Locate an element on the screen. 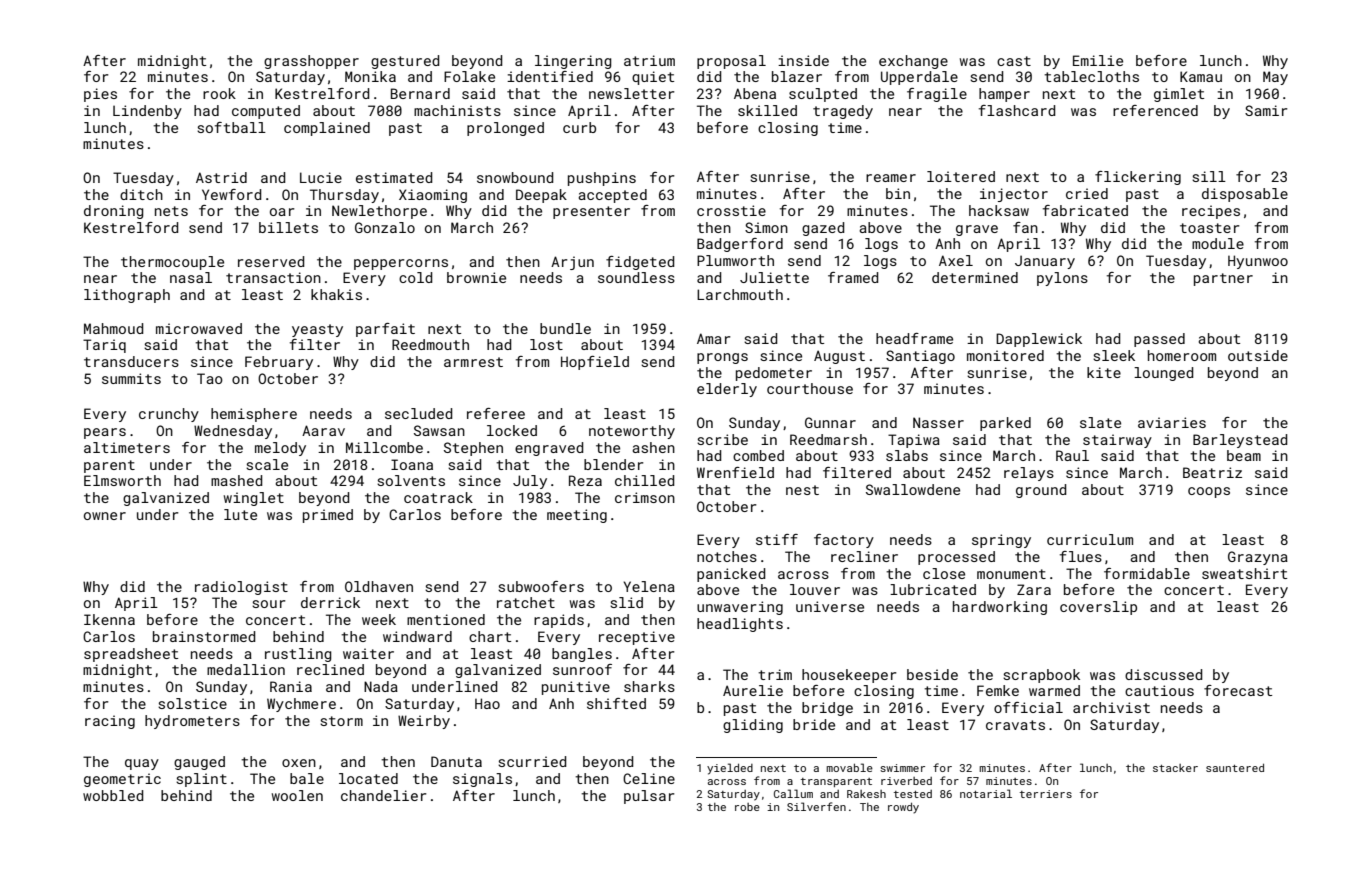 This screenshot has height=887, width=1372. Wrenfield is located at coordinates (735, 472).
